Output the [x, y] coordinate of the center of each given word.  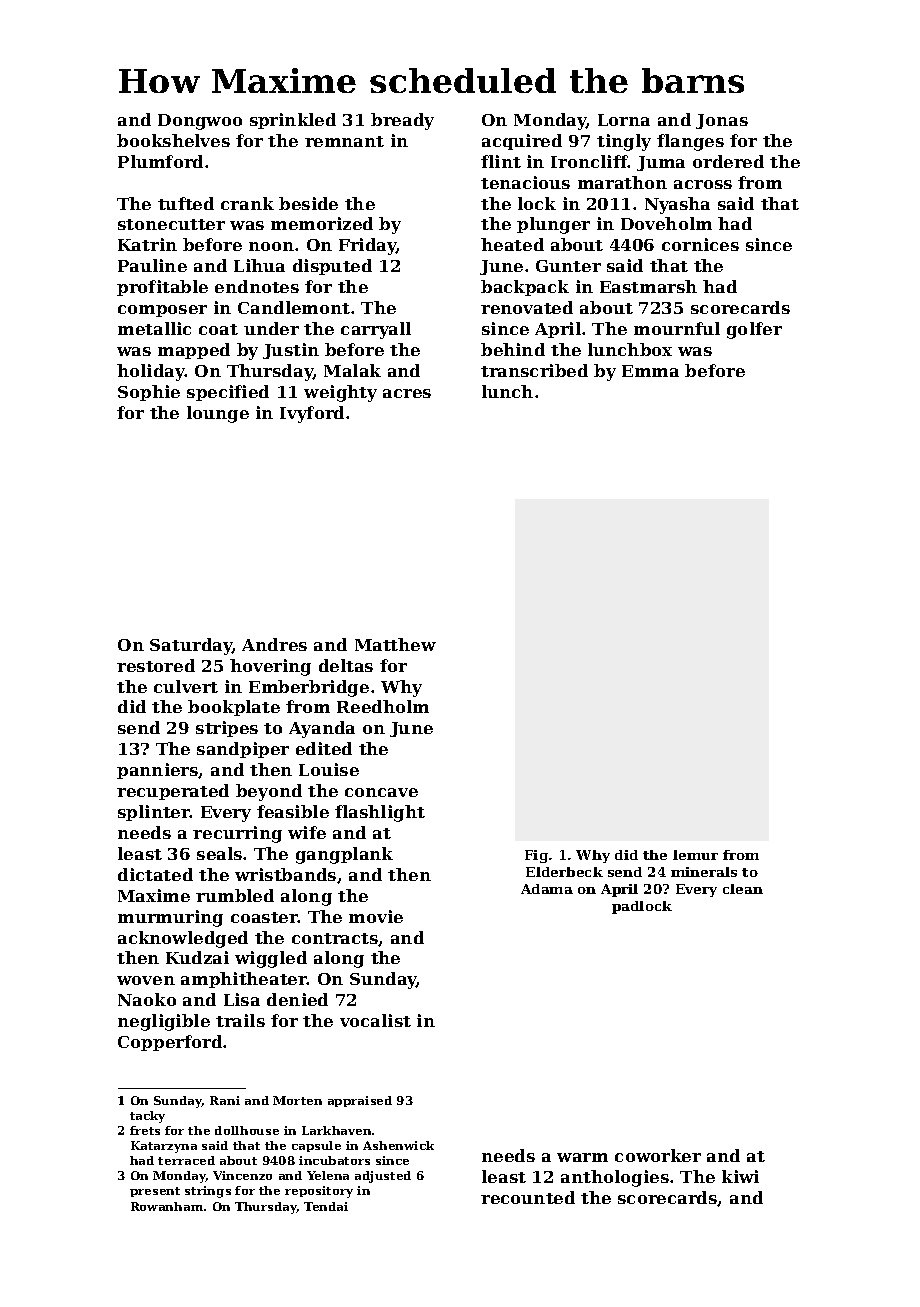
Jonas [722, 121]
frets [145, 1130]
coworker [658, 1155]
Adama [547, 889]
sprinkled [293, 121]
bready [402, 121]
